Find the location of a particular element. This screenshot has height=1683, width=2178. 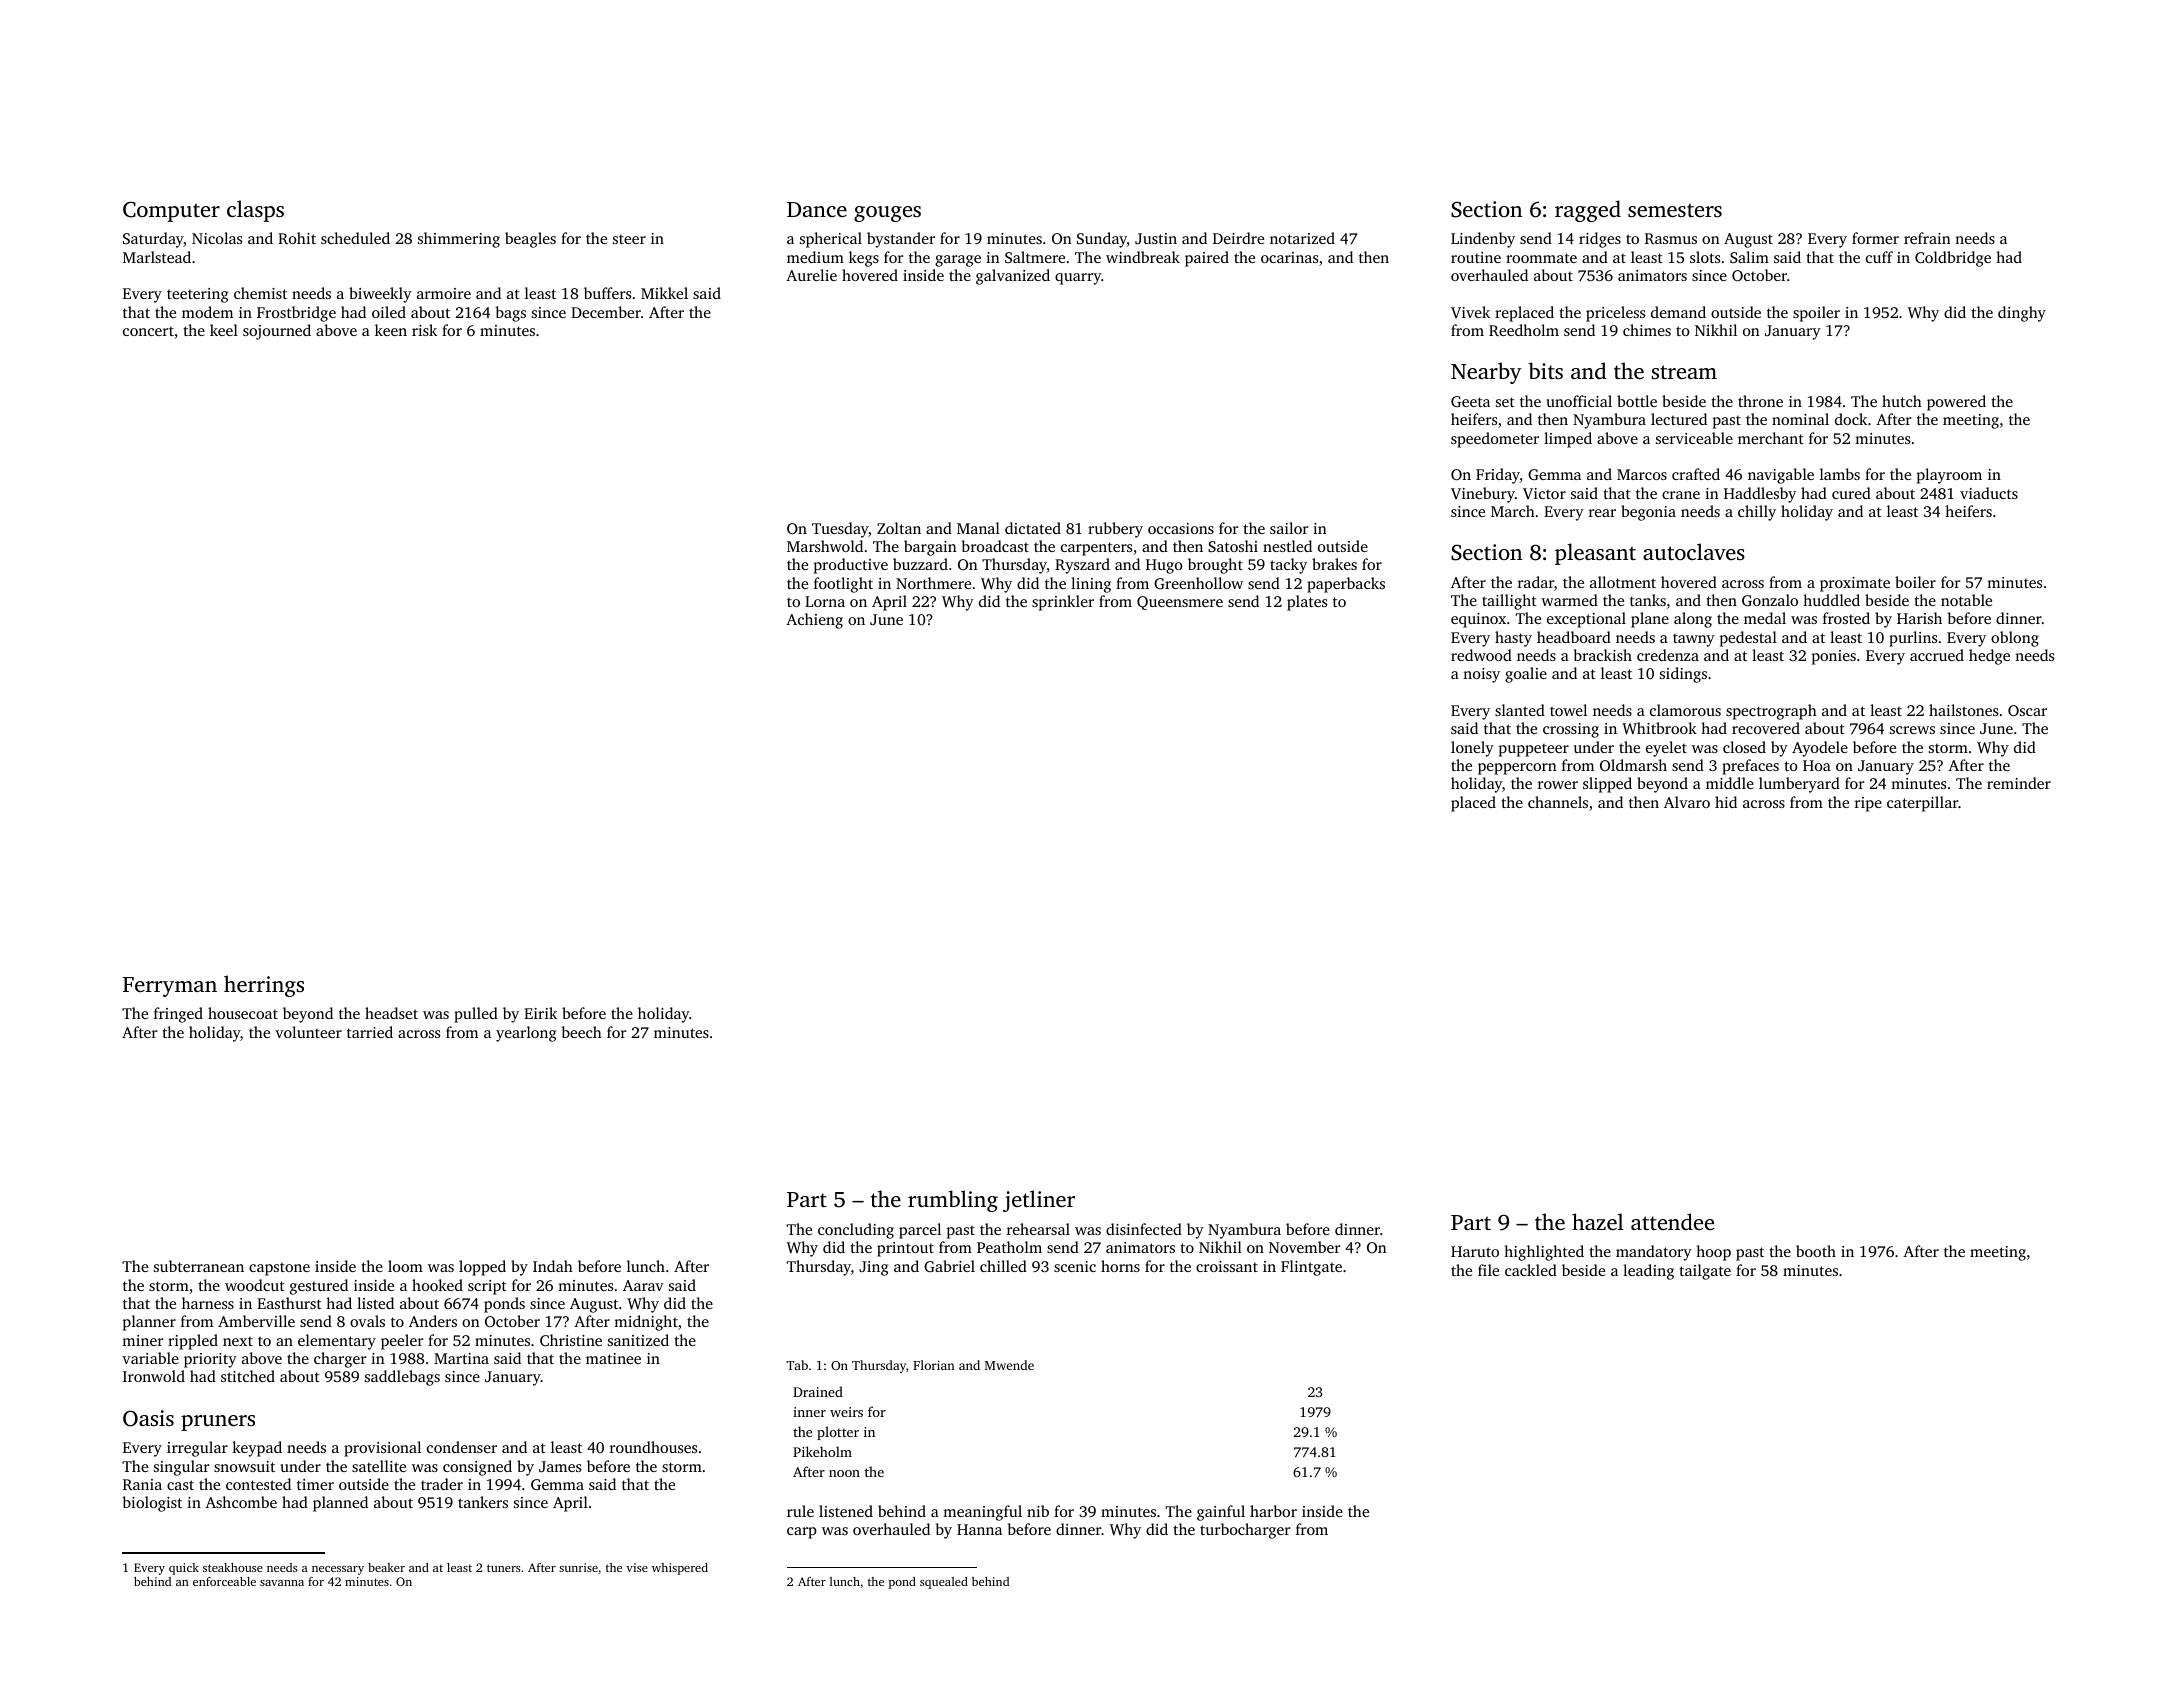

Queensmere is located at coordinates (1180, 603).
